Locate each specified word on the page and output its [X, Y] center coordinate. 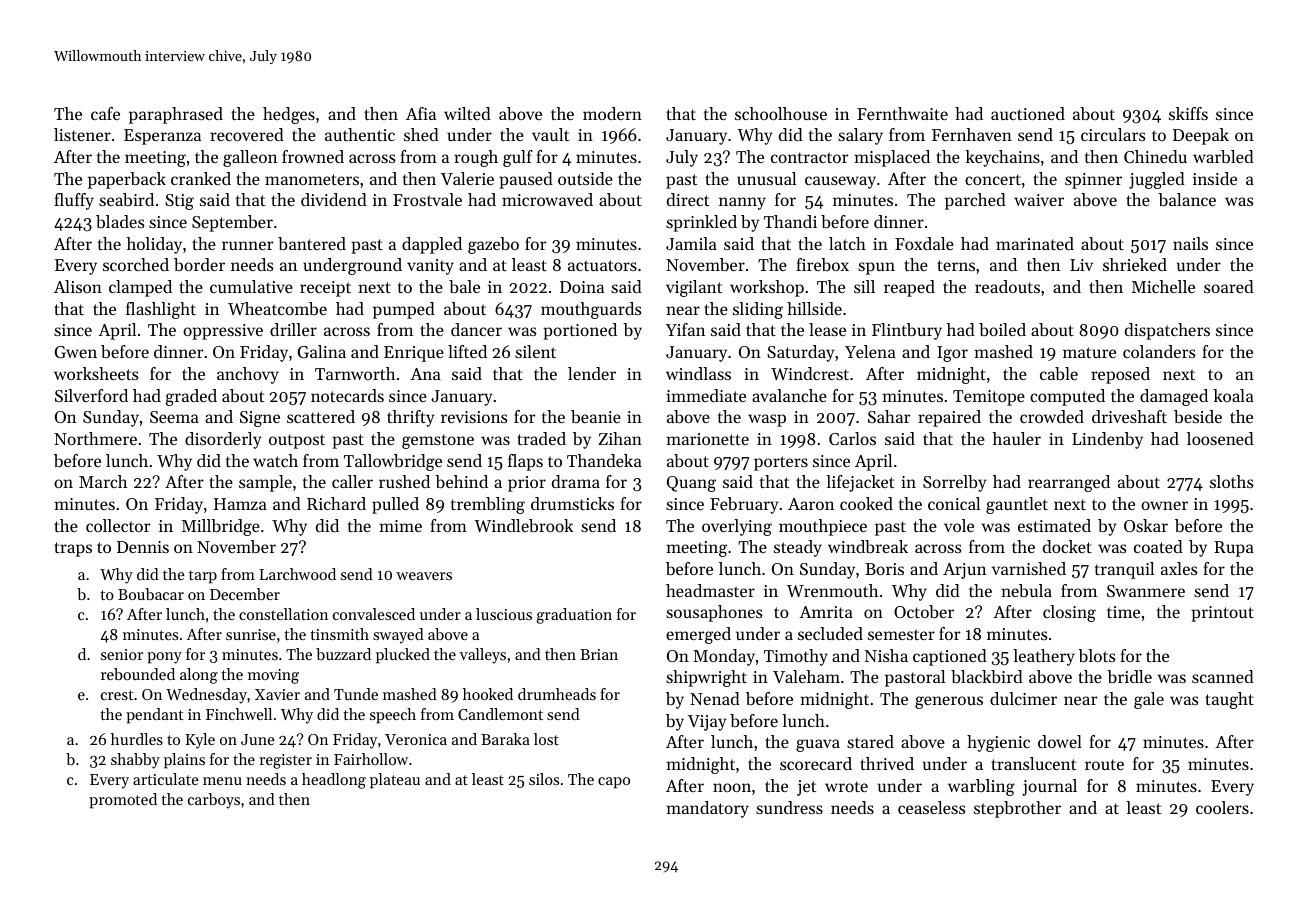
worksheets [96, 373]
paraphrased [176, 115]
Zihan [620, 438]
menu [222, 781]
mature [1089, 352]
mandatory [707, 809]
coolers [1222, 807]
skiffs [1188, 113]
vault [550, 134]
